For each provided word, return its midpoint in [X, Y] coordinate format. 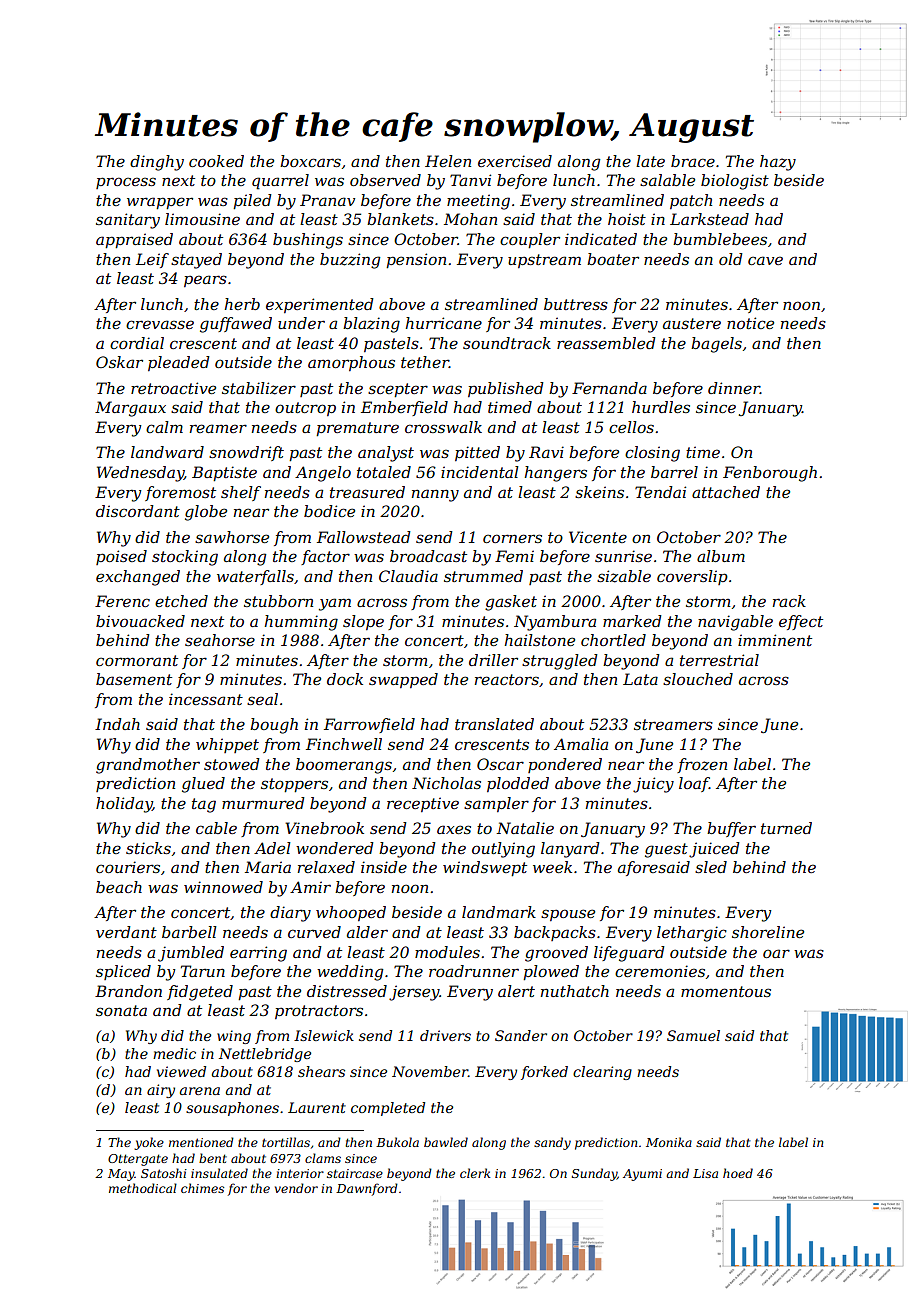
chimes [202, 1188]
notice [750, 323]
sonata [121, 1010]
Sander [521, 1035]
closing [652, 454]
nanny [435, 495]
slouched [698, 679]
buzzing [350, 261]
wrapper [160, 203]
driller [493, 660]
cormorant [137, 660]
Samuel [693, 1035]
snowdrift [246, 453]
